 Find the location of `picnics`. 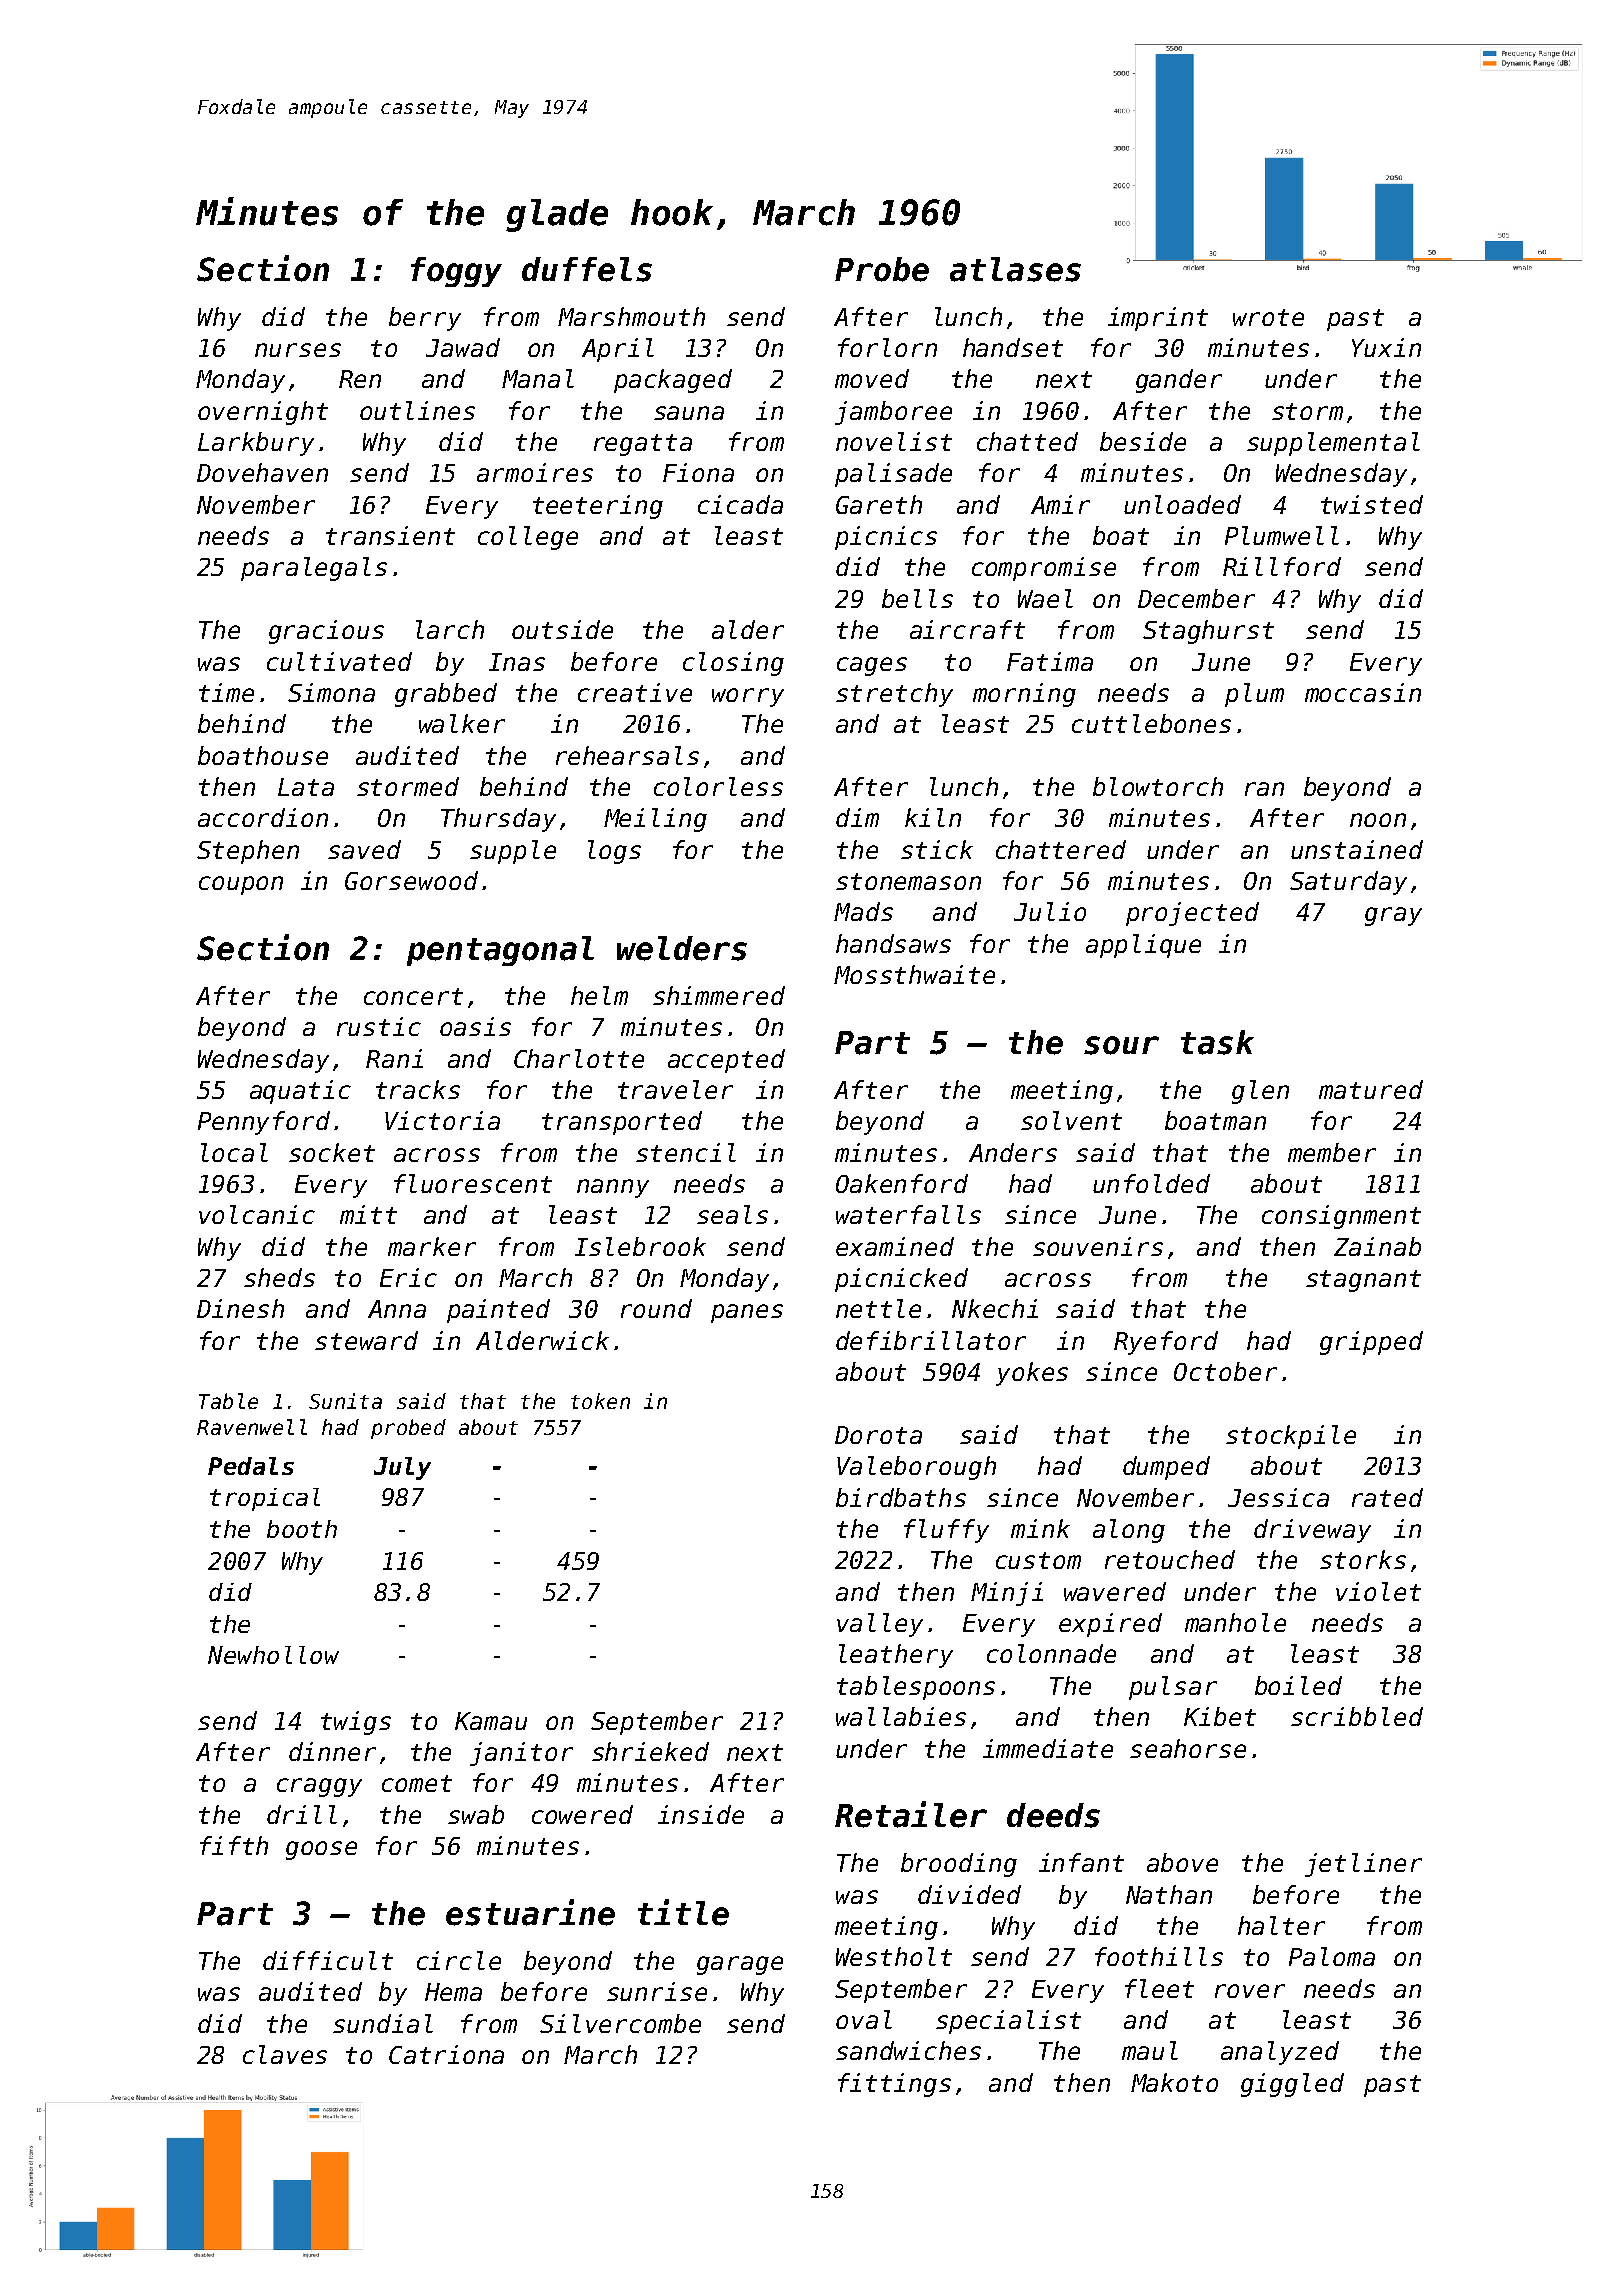

picnics is located at coordinates (886, 538).
